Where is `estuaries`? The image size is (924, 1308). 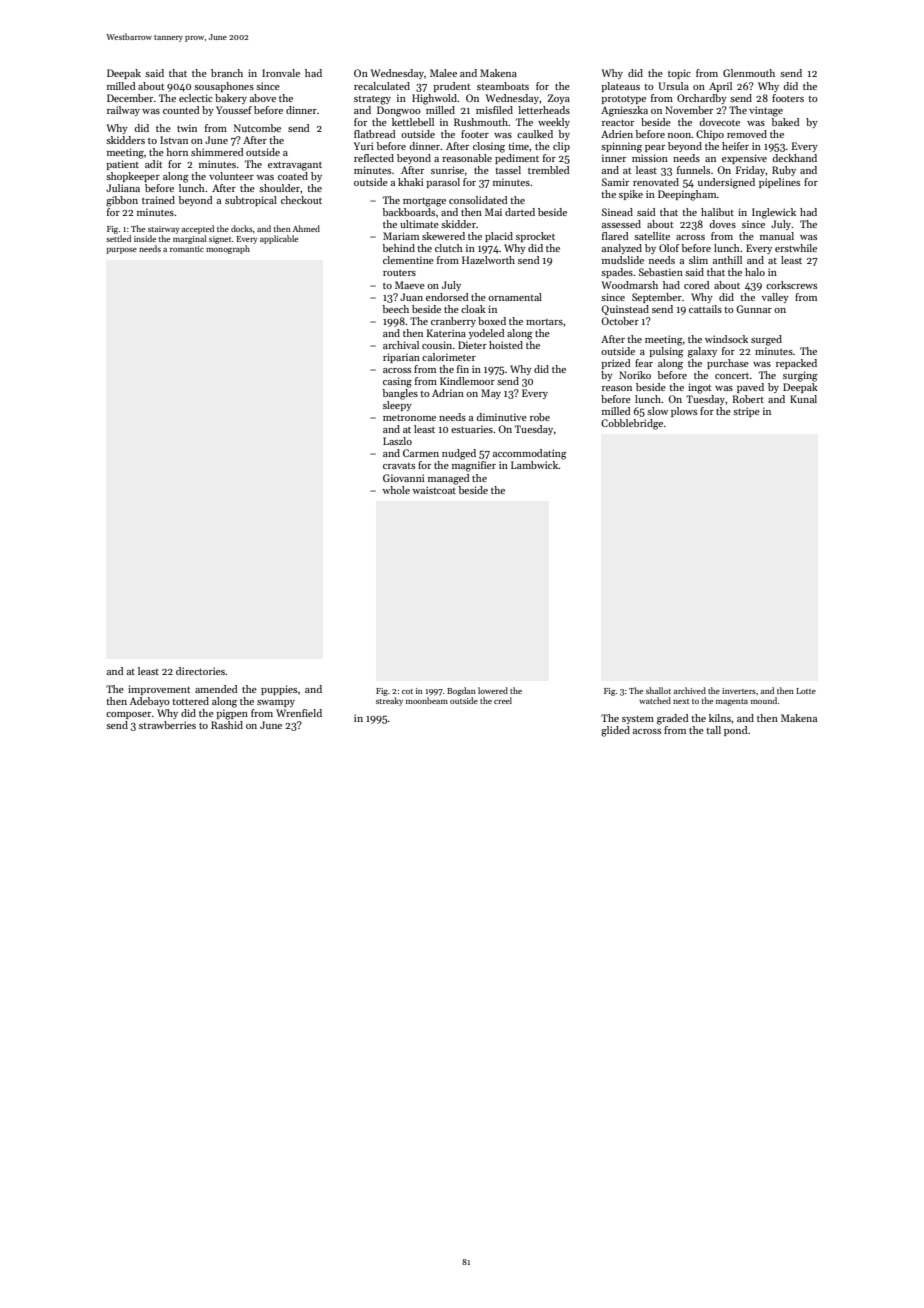
estuaries is located at coordinates (472, 429).
